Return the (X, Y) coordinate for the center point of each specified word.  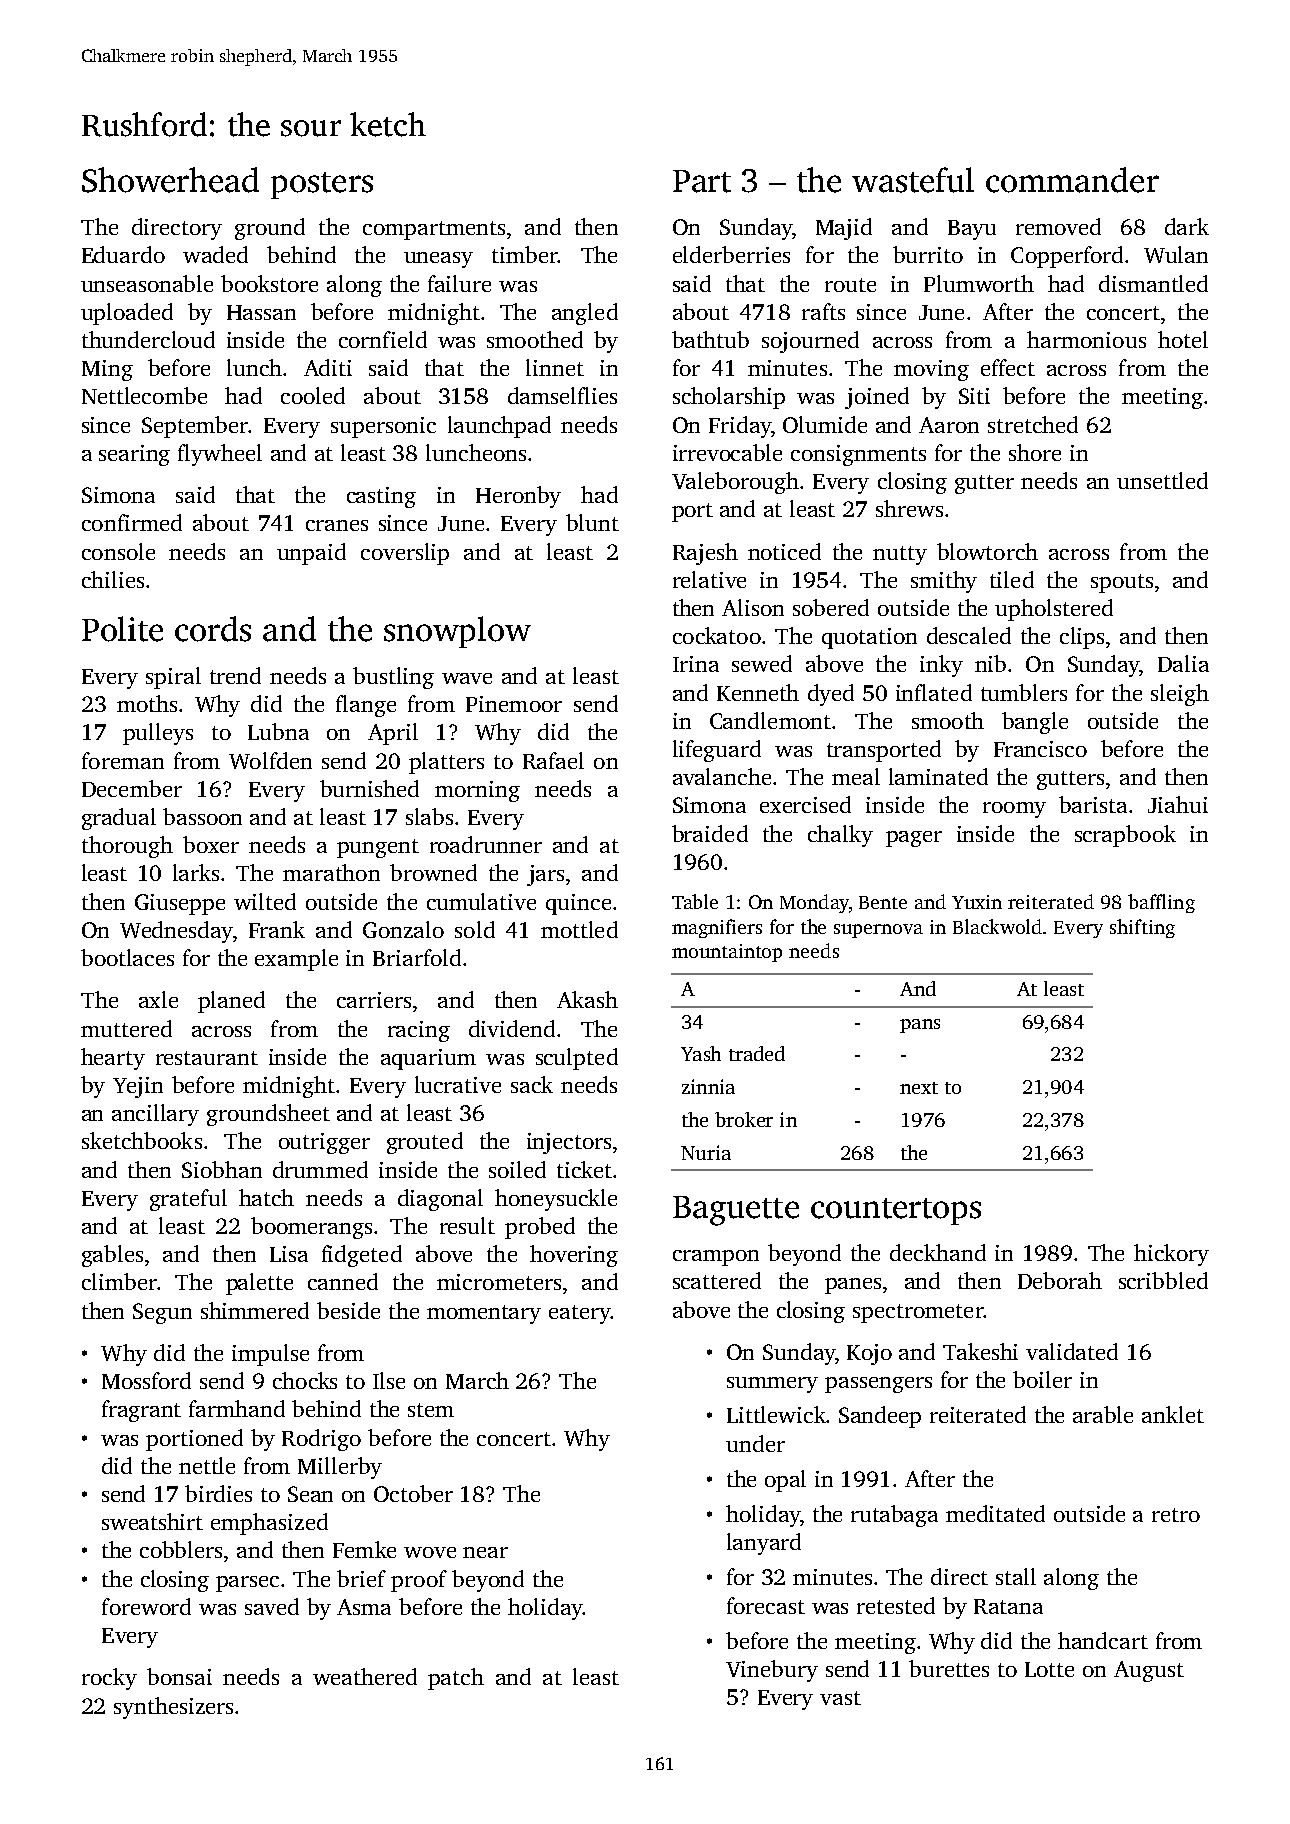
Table (695, 901)
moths (147, 703)
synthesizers (173, 1708)
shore (1035, 452)
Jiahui (1178, 804)
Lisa (289, 1254)
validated (1072, 1351)
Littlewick (776, 1414)
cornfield (383, 339)
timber (525, 254)
